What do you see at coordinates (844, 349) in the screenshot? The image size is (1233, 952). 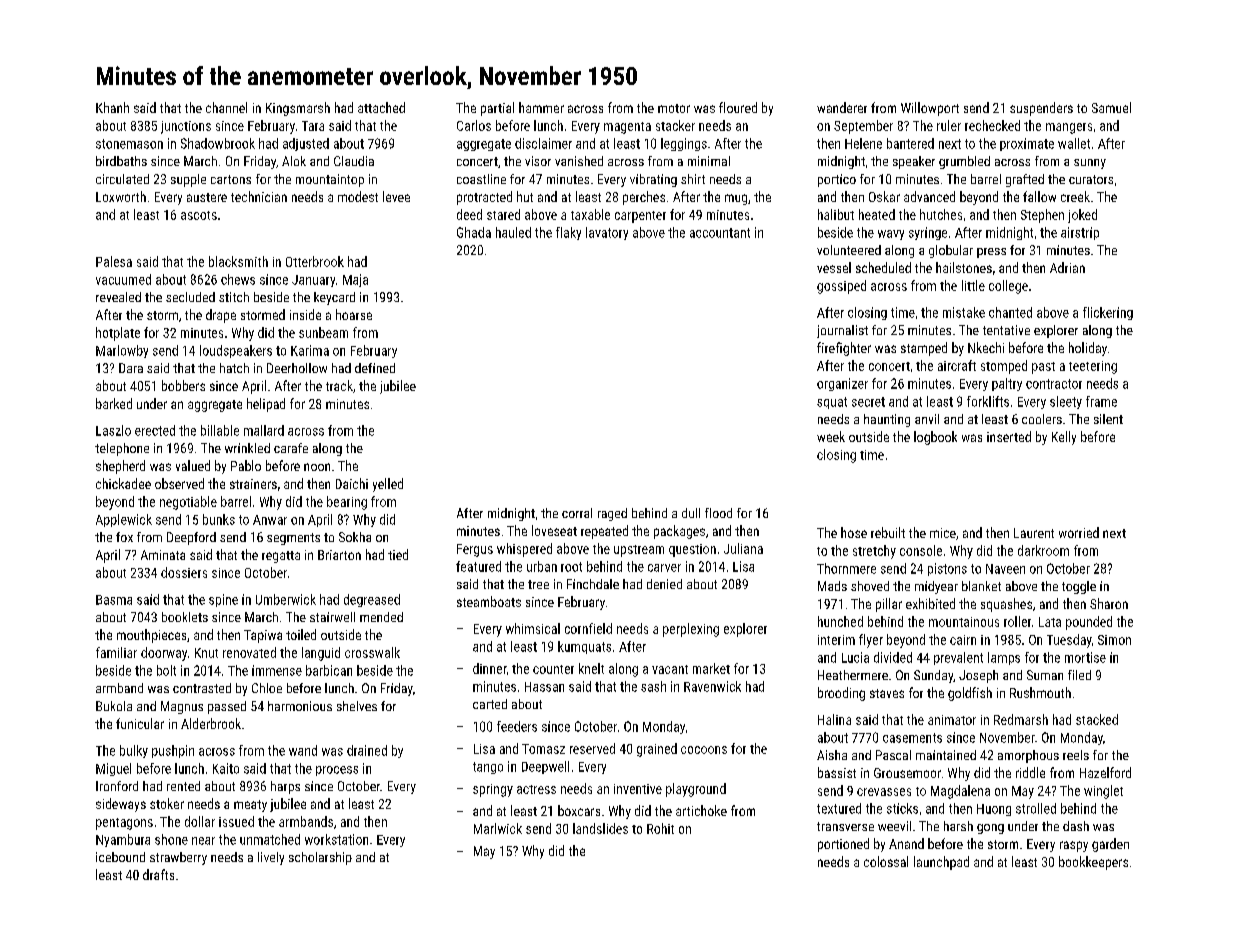 I see `firefighter` at bounding box center [844, 349].
